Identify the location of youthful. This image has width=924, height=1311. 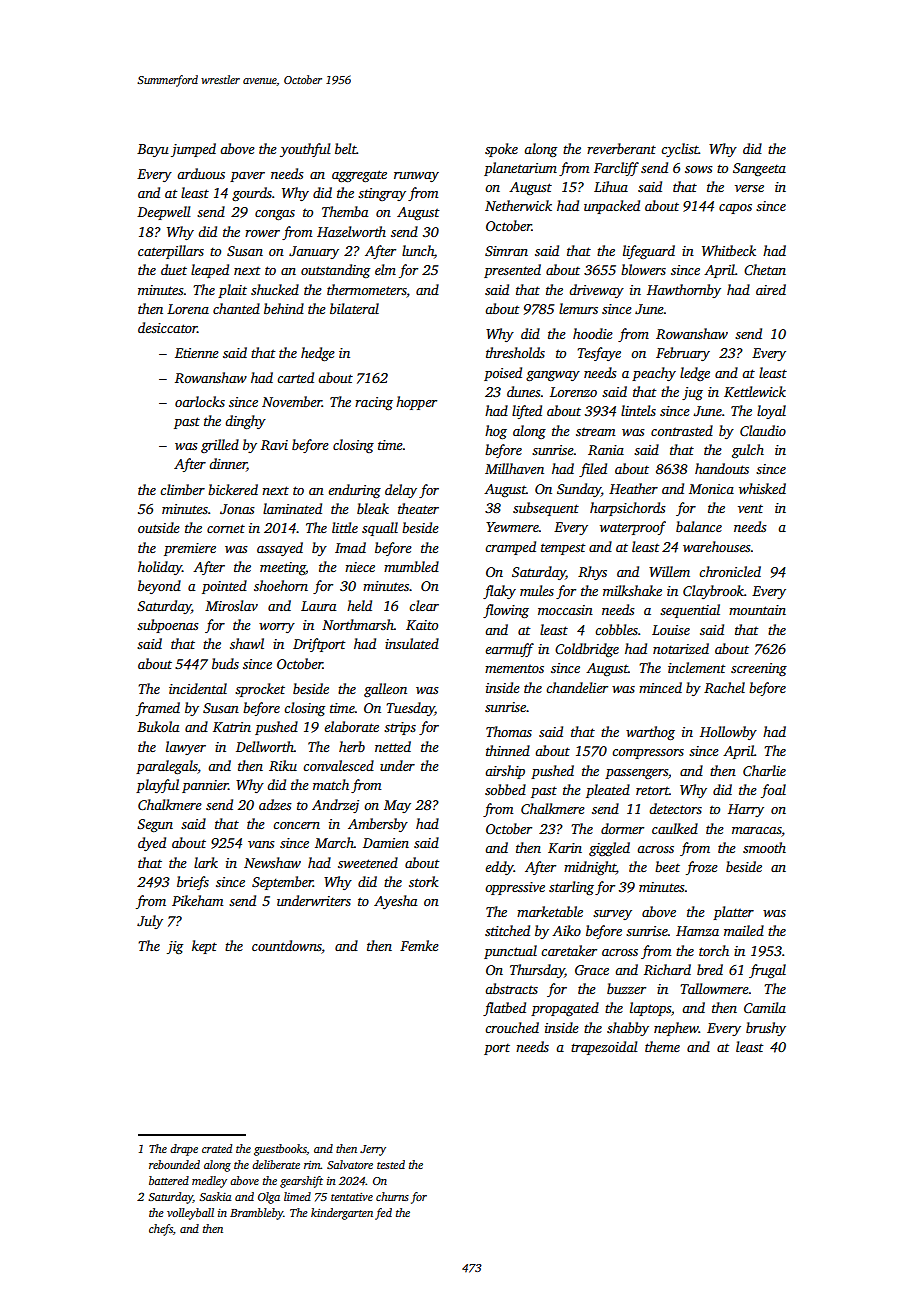
(305, 150).
